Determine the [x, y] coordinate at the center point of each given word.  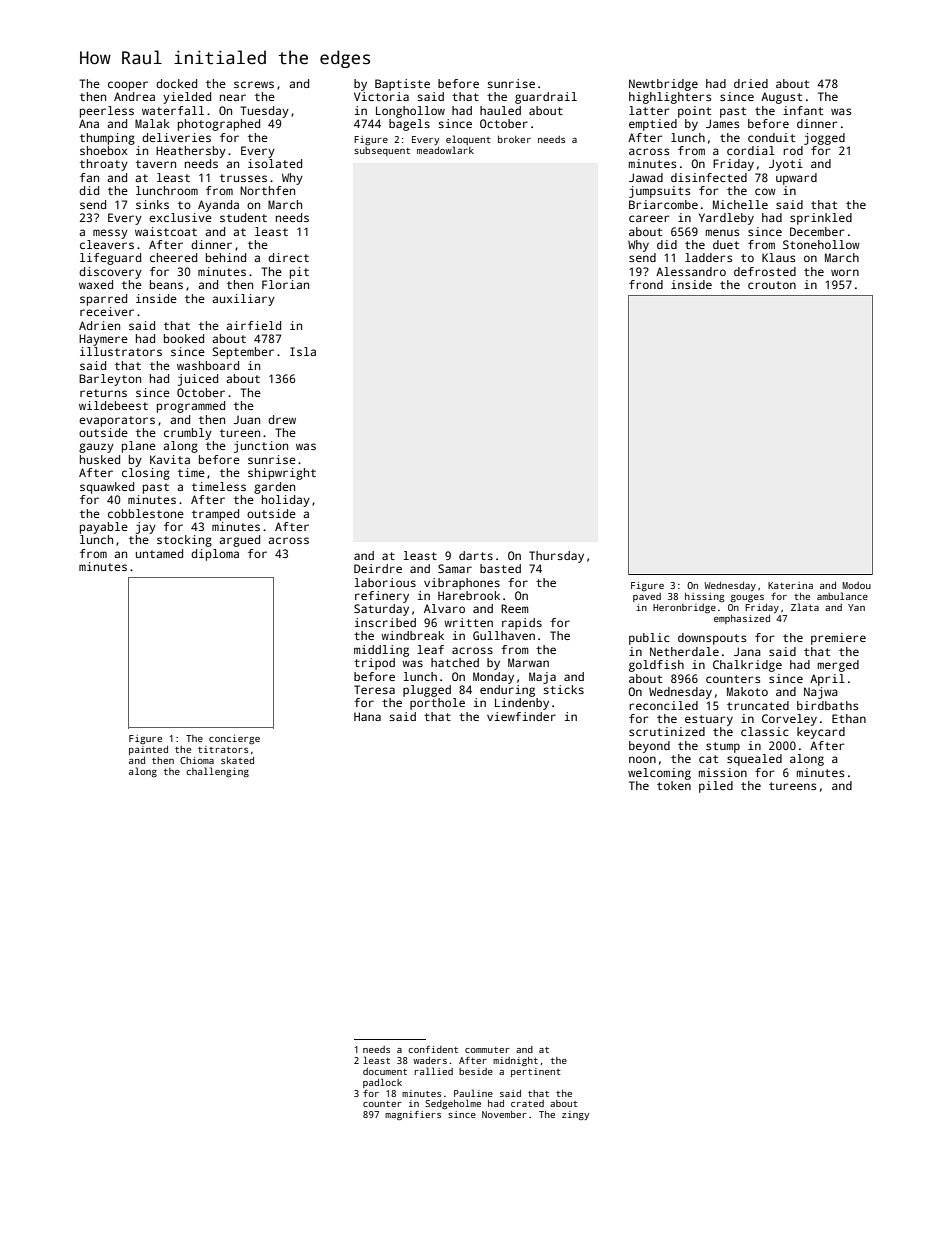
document [385, 1071]
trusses [243, 178]
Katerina [790, 585]
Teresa [374, 689]
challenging [217, 772]
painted [148, 750]
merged [838, 666]
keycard [821, 733]
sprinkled [821, 219]
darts [476, 555]
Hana [367, 716]
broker [514, 139]
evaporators [117, 421]
